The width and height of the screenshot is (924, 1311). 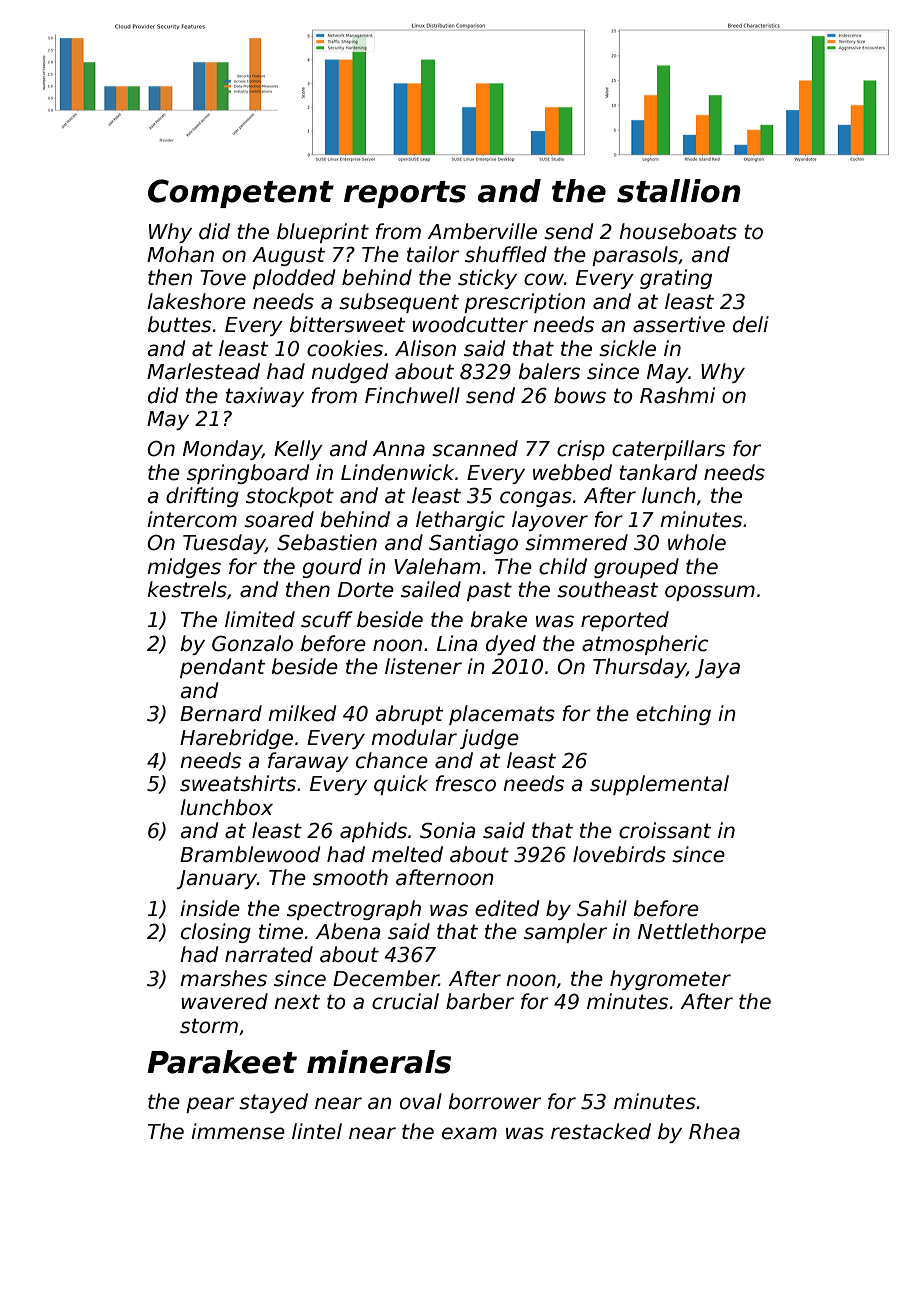 What do you see at coordinates (751, 324) in the screenshot?
I see `deli` at bounding box center [751, 324].
